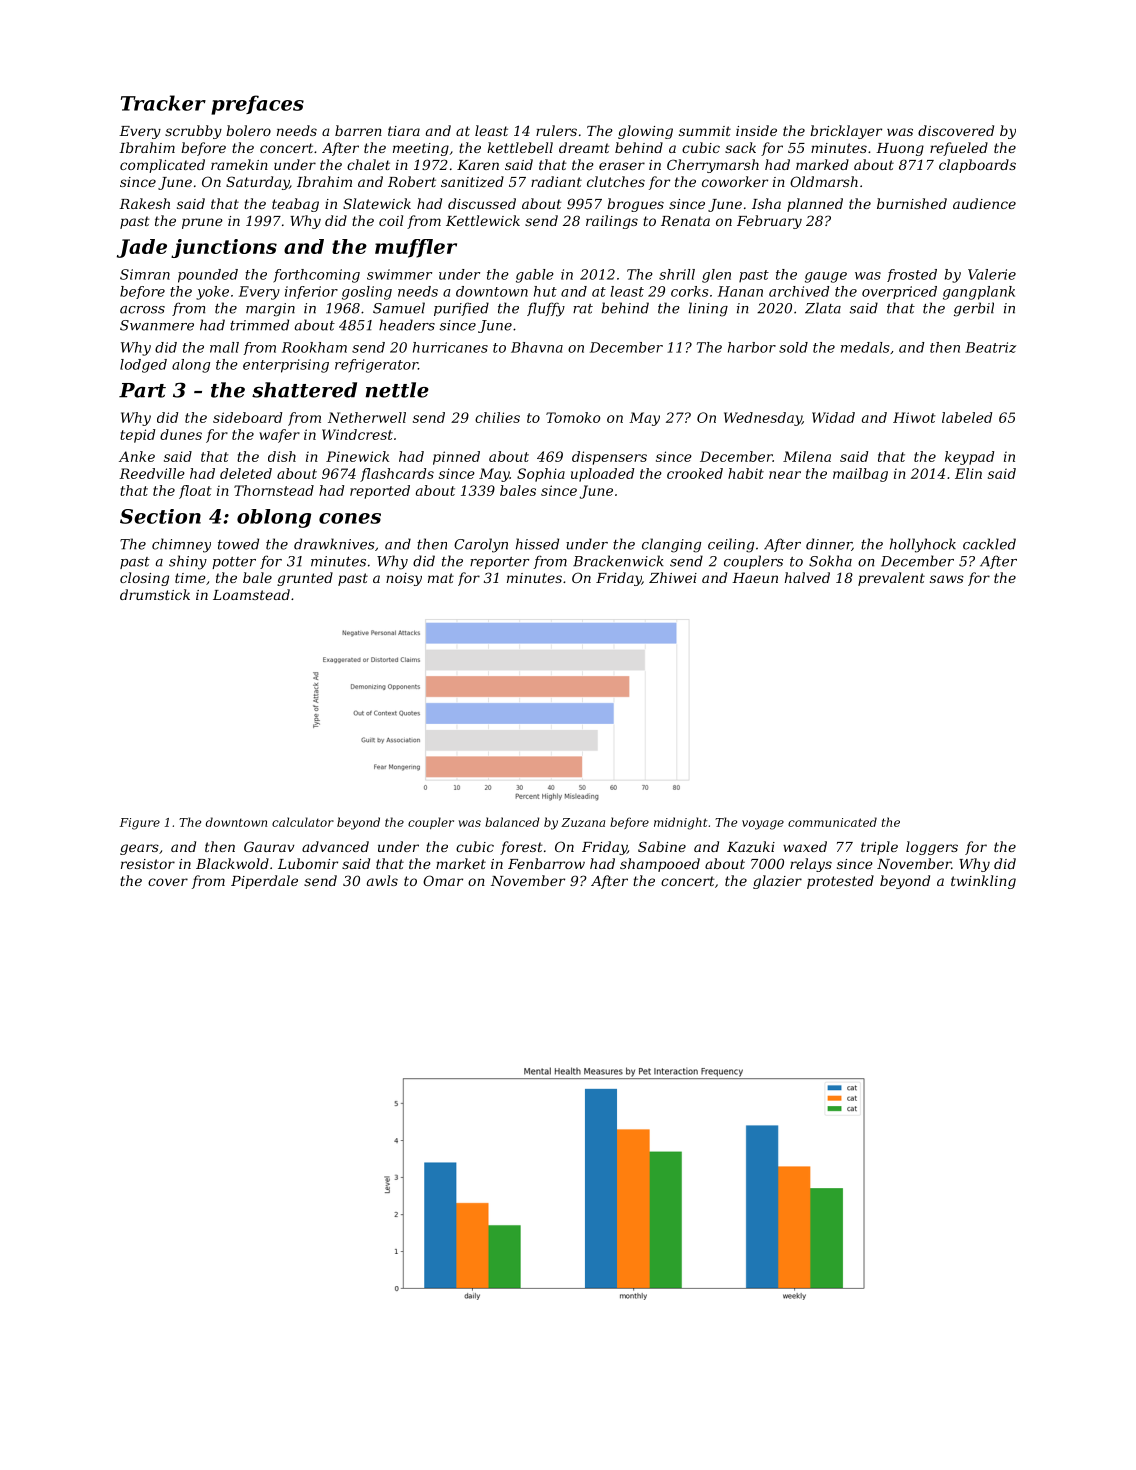 The width and height of the page is (1136, 1470). What do you see at coordinates (251, 594) in the page?
I see `Loamstead` at bounding box center [251, 594].
